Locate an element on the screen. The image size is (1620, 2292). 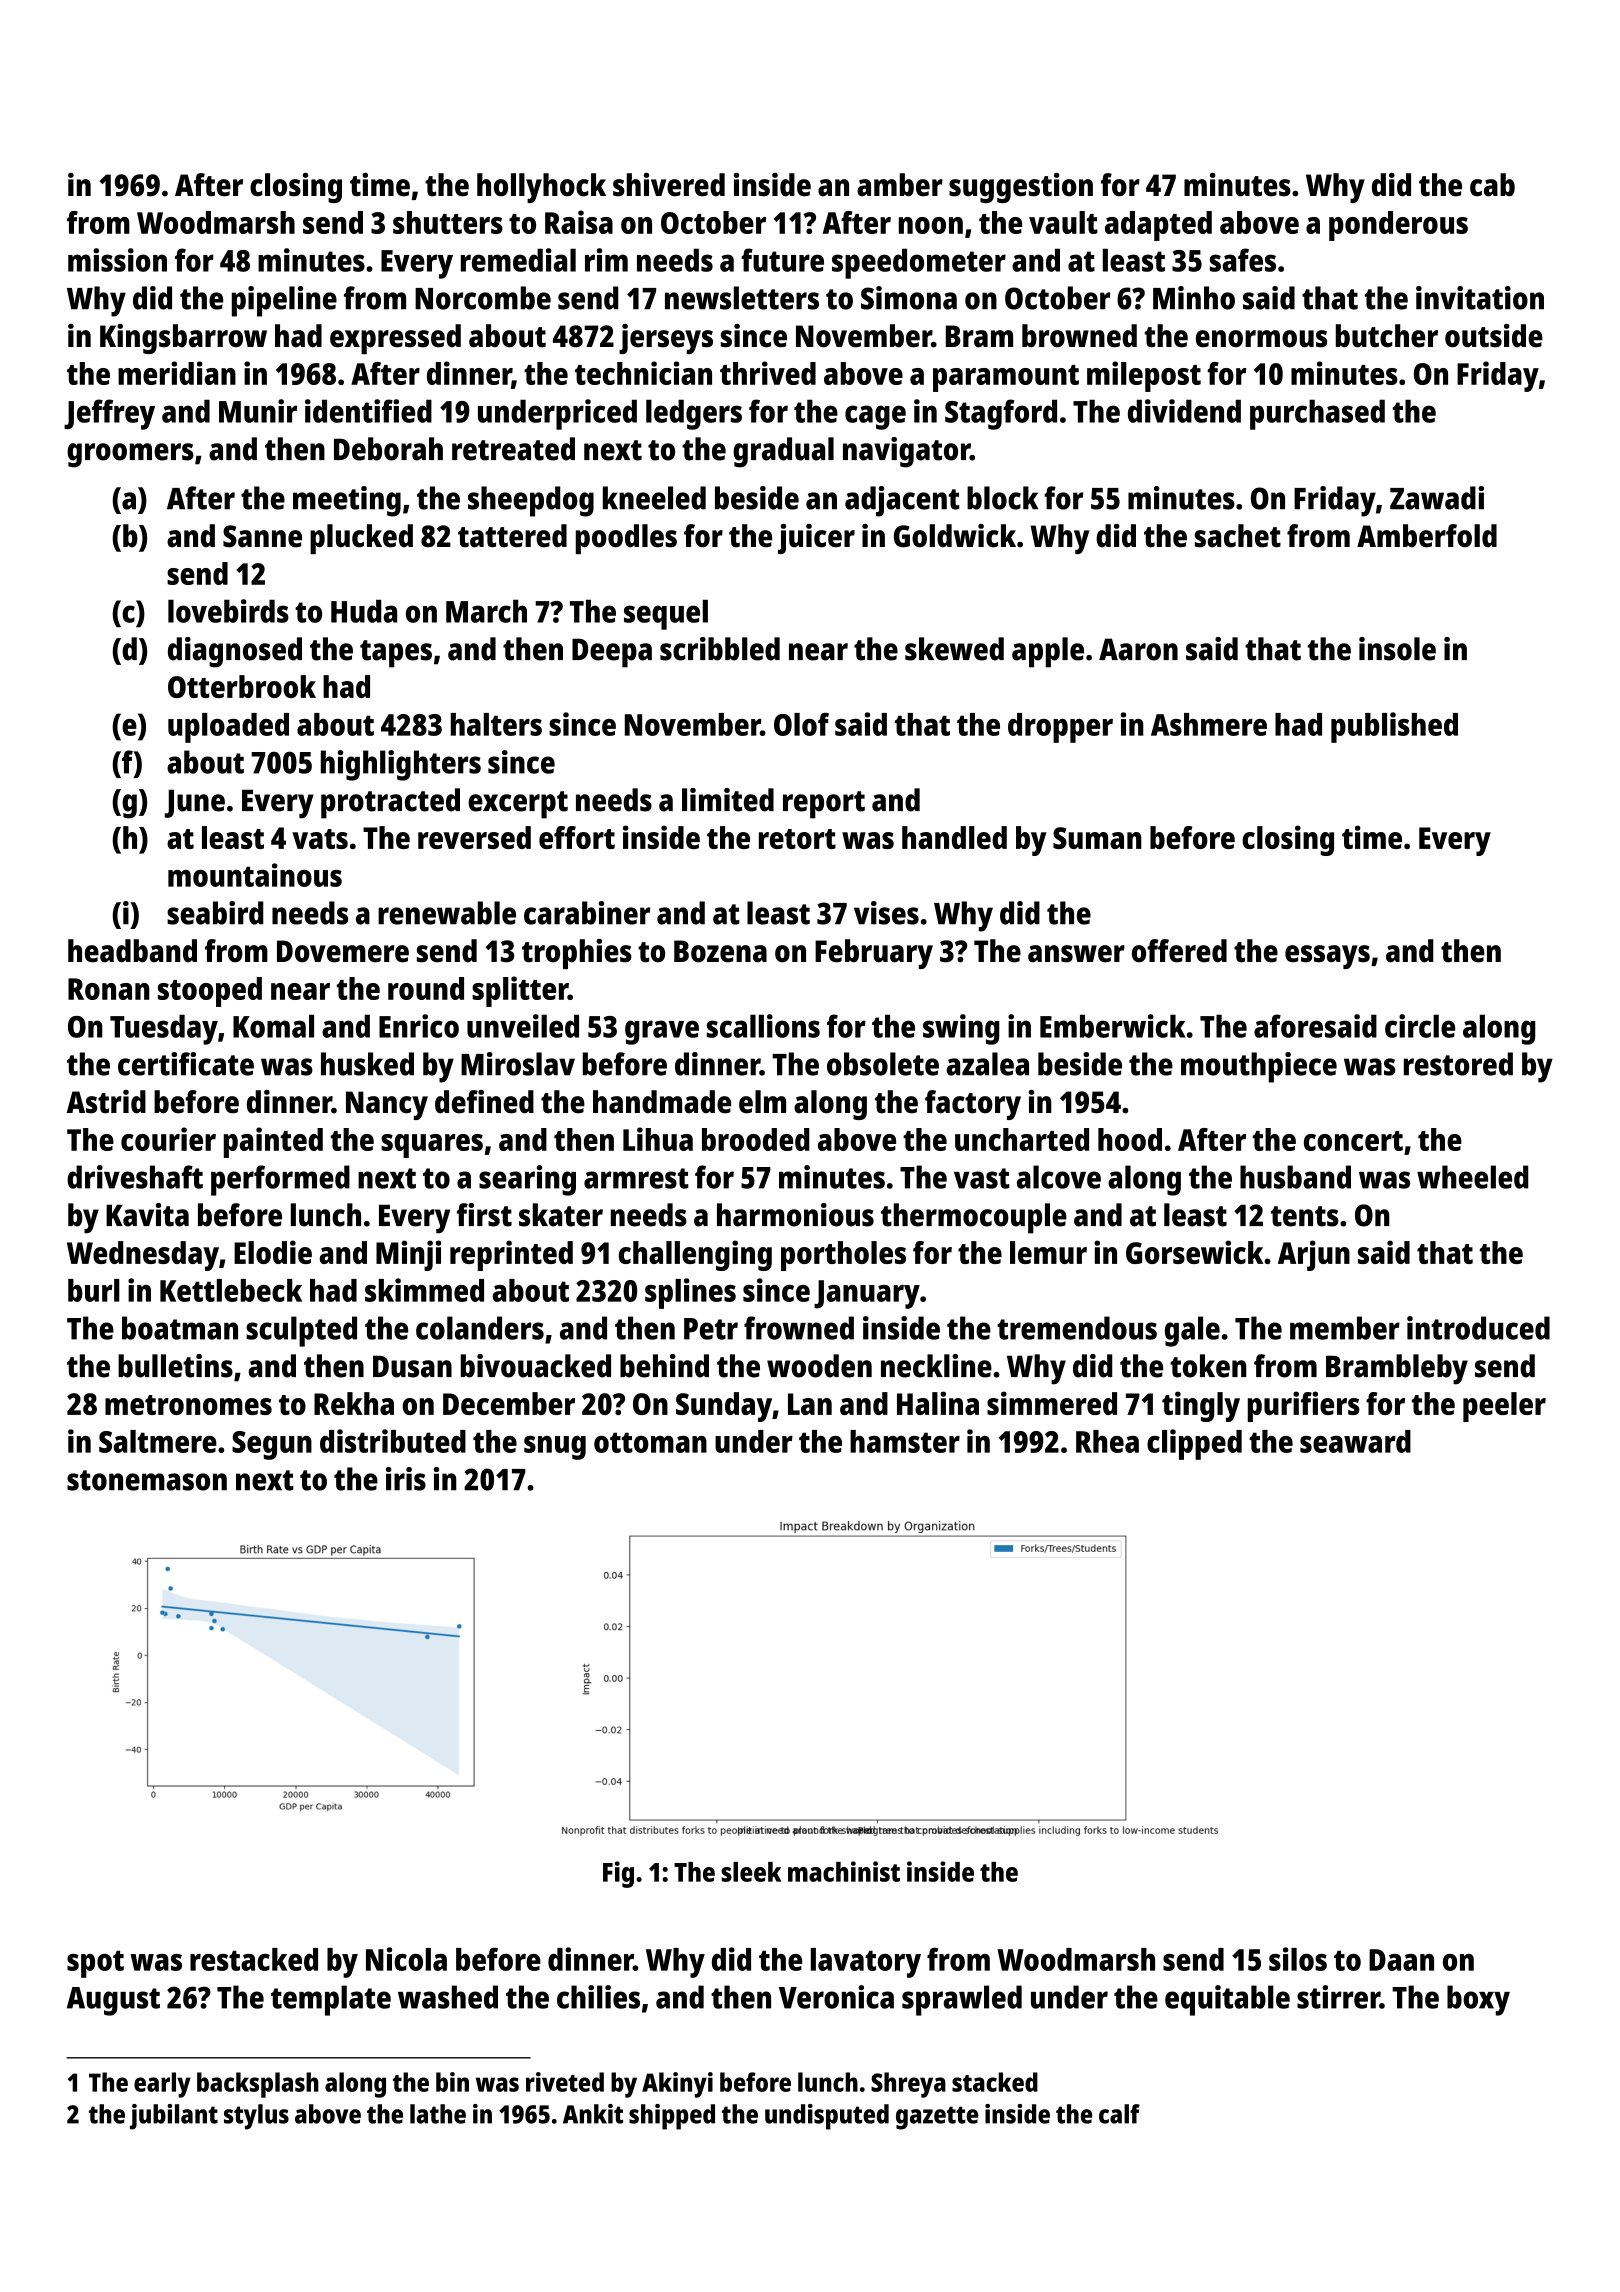
challenging is located at coordinates (695, 1255).
